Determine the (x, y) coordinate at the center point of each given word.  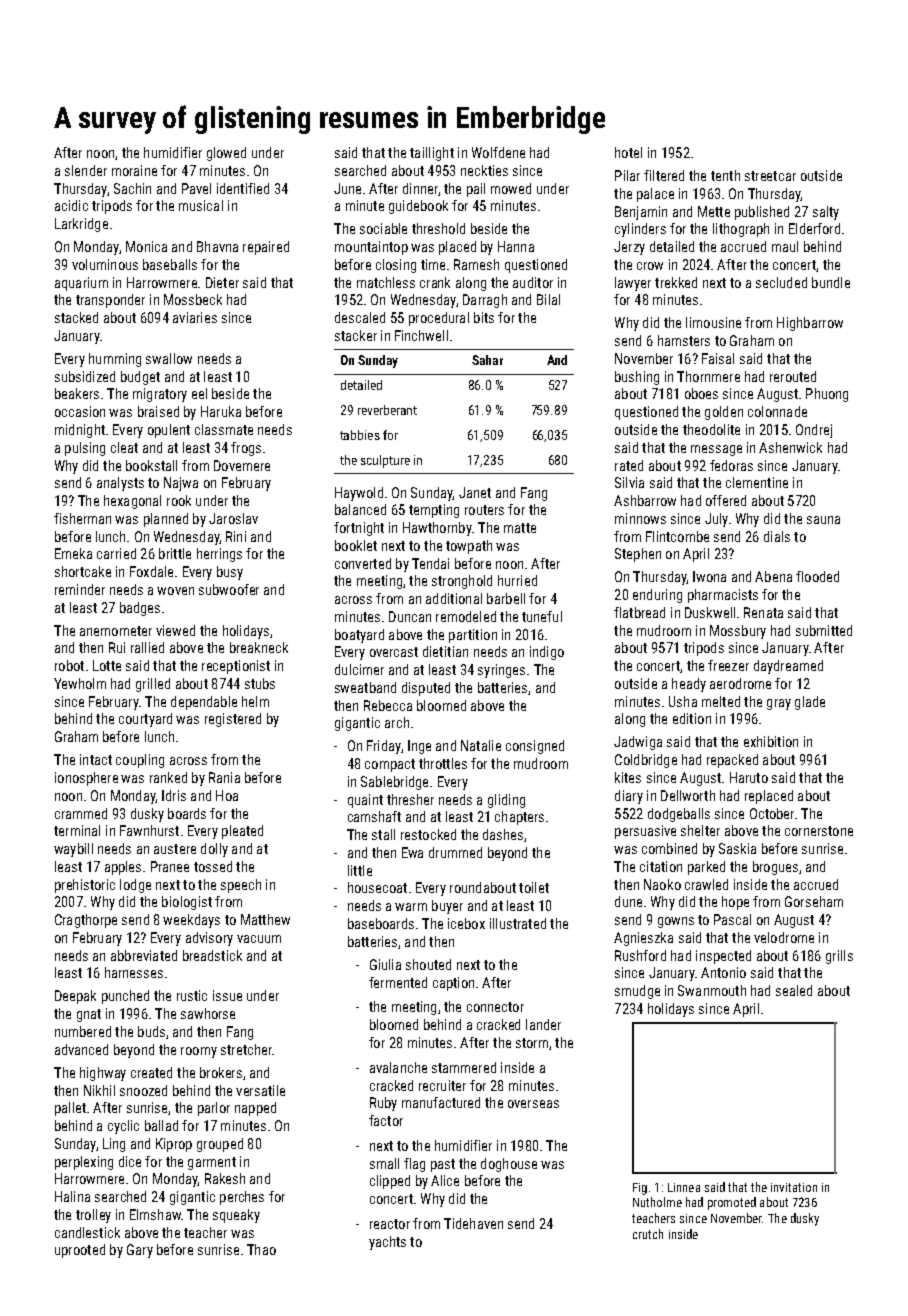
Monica (146, 246)
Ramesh (476, 264)
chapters (519, 818)
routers (484, 510)
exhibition (771, 741)
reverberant (387, 410)
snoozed (143, 1090)
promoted (732, 1203)
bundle (831, 282)
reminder (80, 589)
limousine (713, 322)
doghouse (509, 1165)
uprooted (80, 1251)
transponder (110, 301)
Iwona (709, 576)
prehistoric (85, 886)
